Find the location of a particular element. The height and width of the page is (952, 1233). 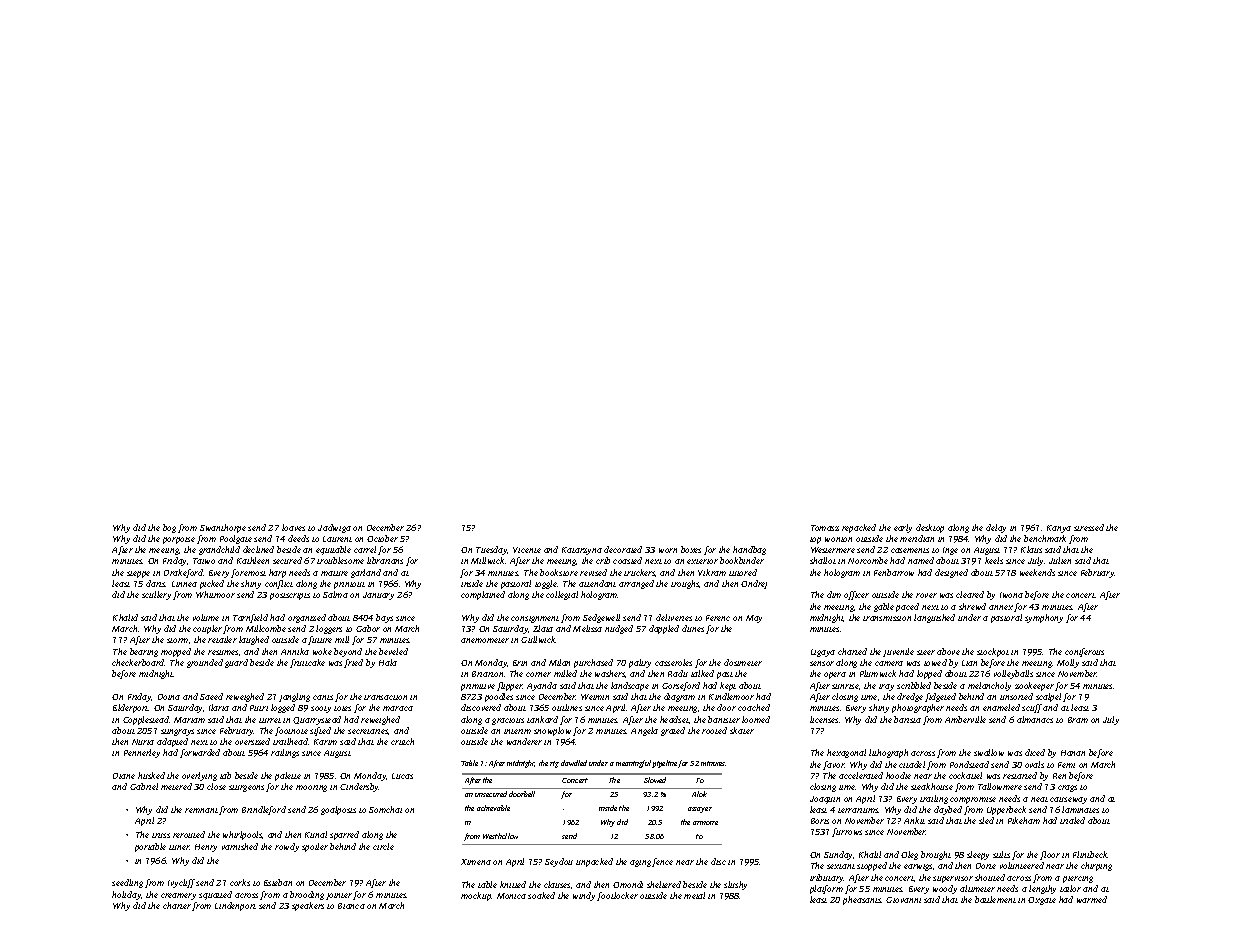

October is located at coordinates (382, 538).
